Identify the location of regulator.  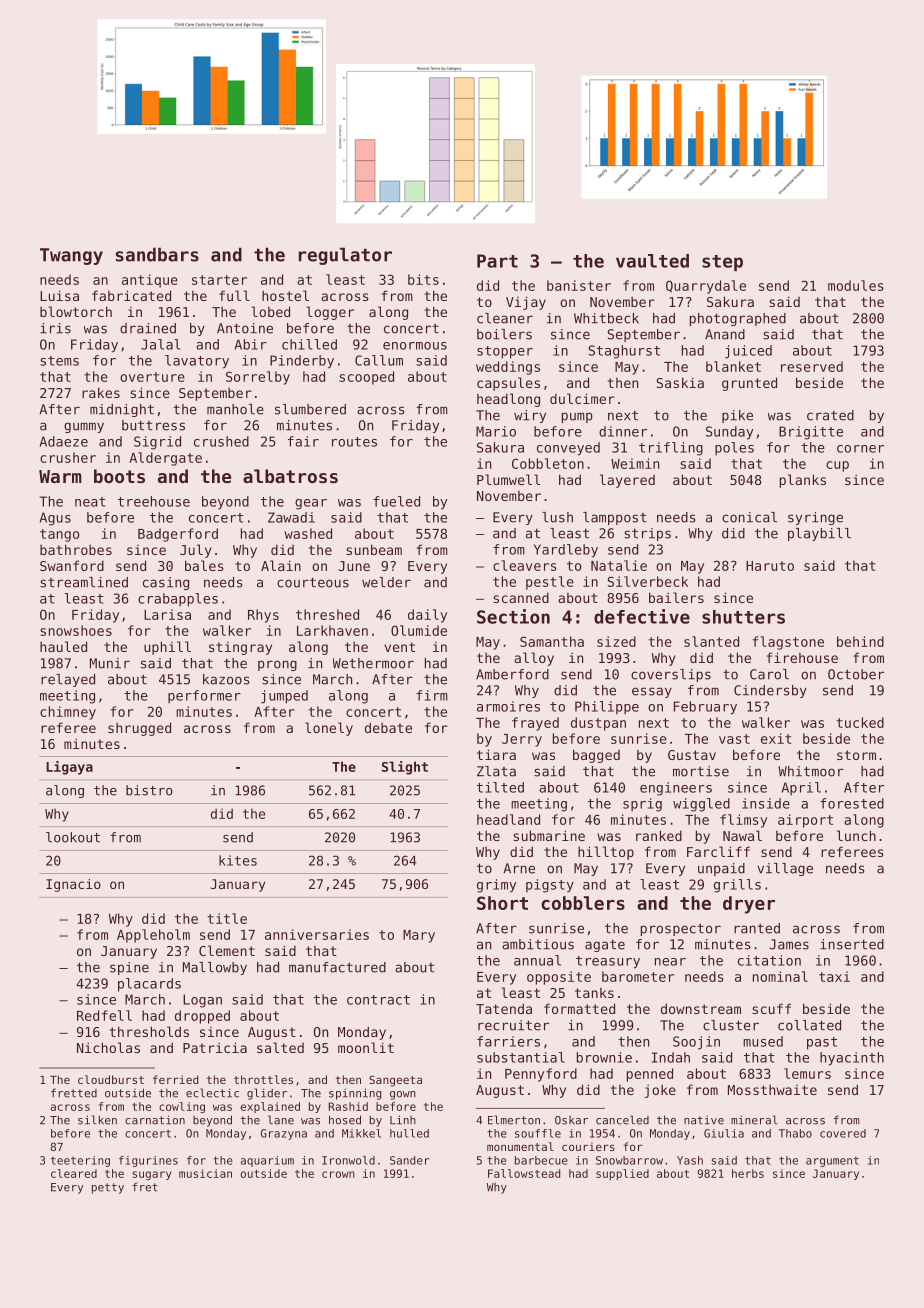
(345, 256).
